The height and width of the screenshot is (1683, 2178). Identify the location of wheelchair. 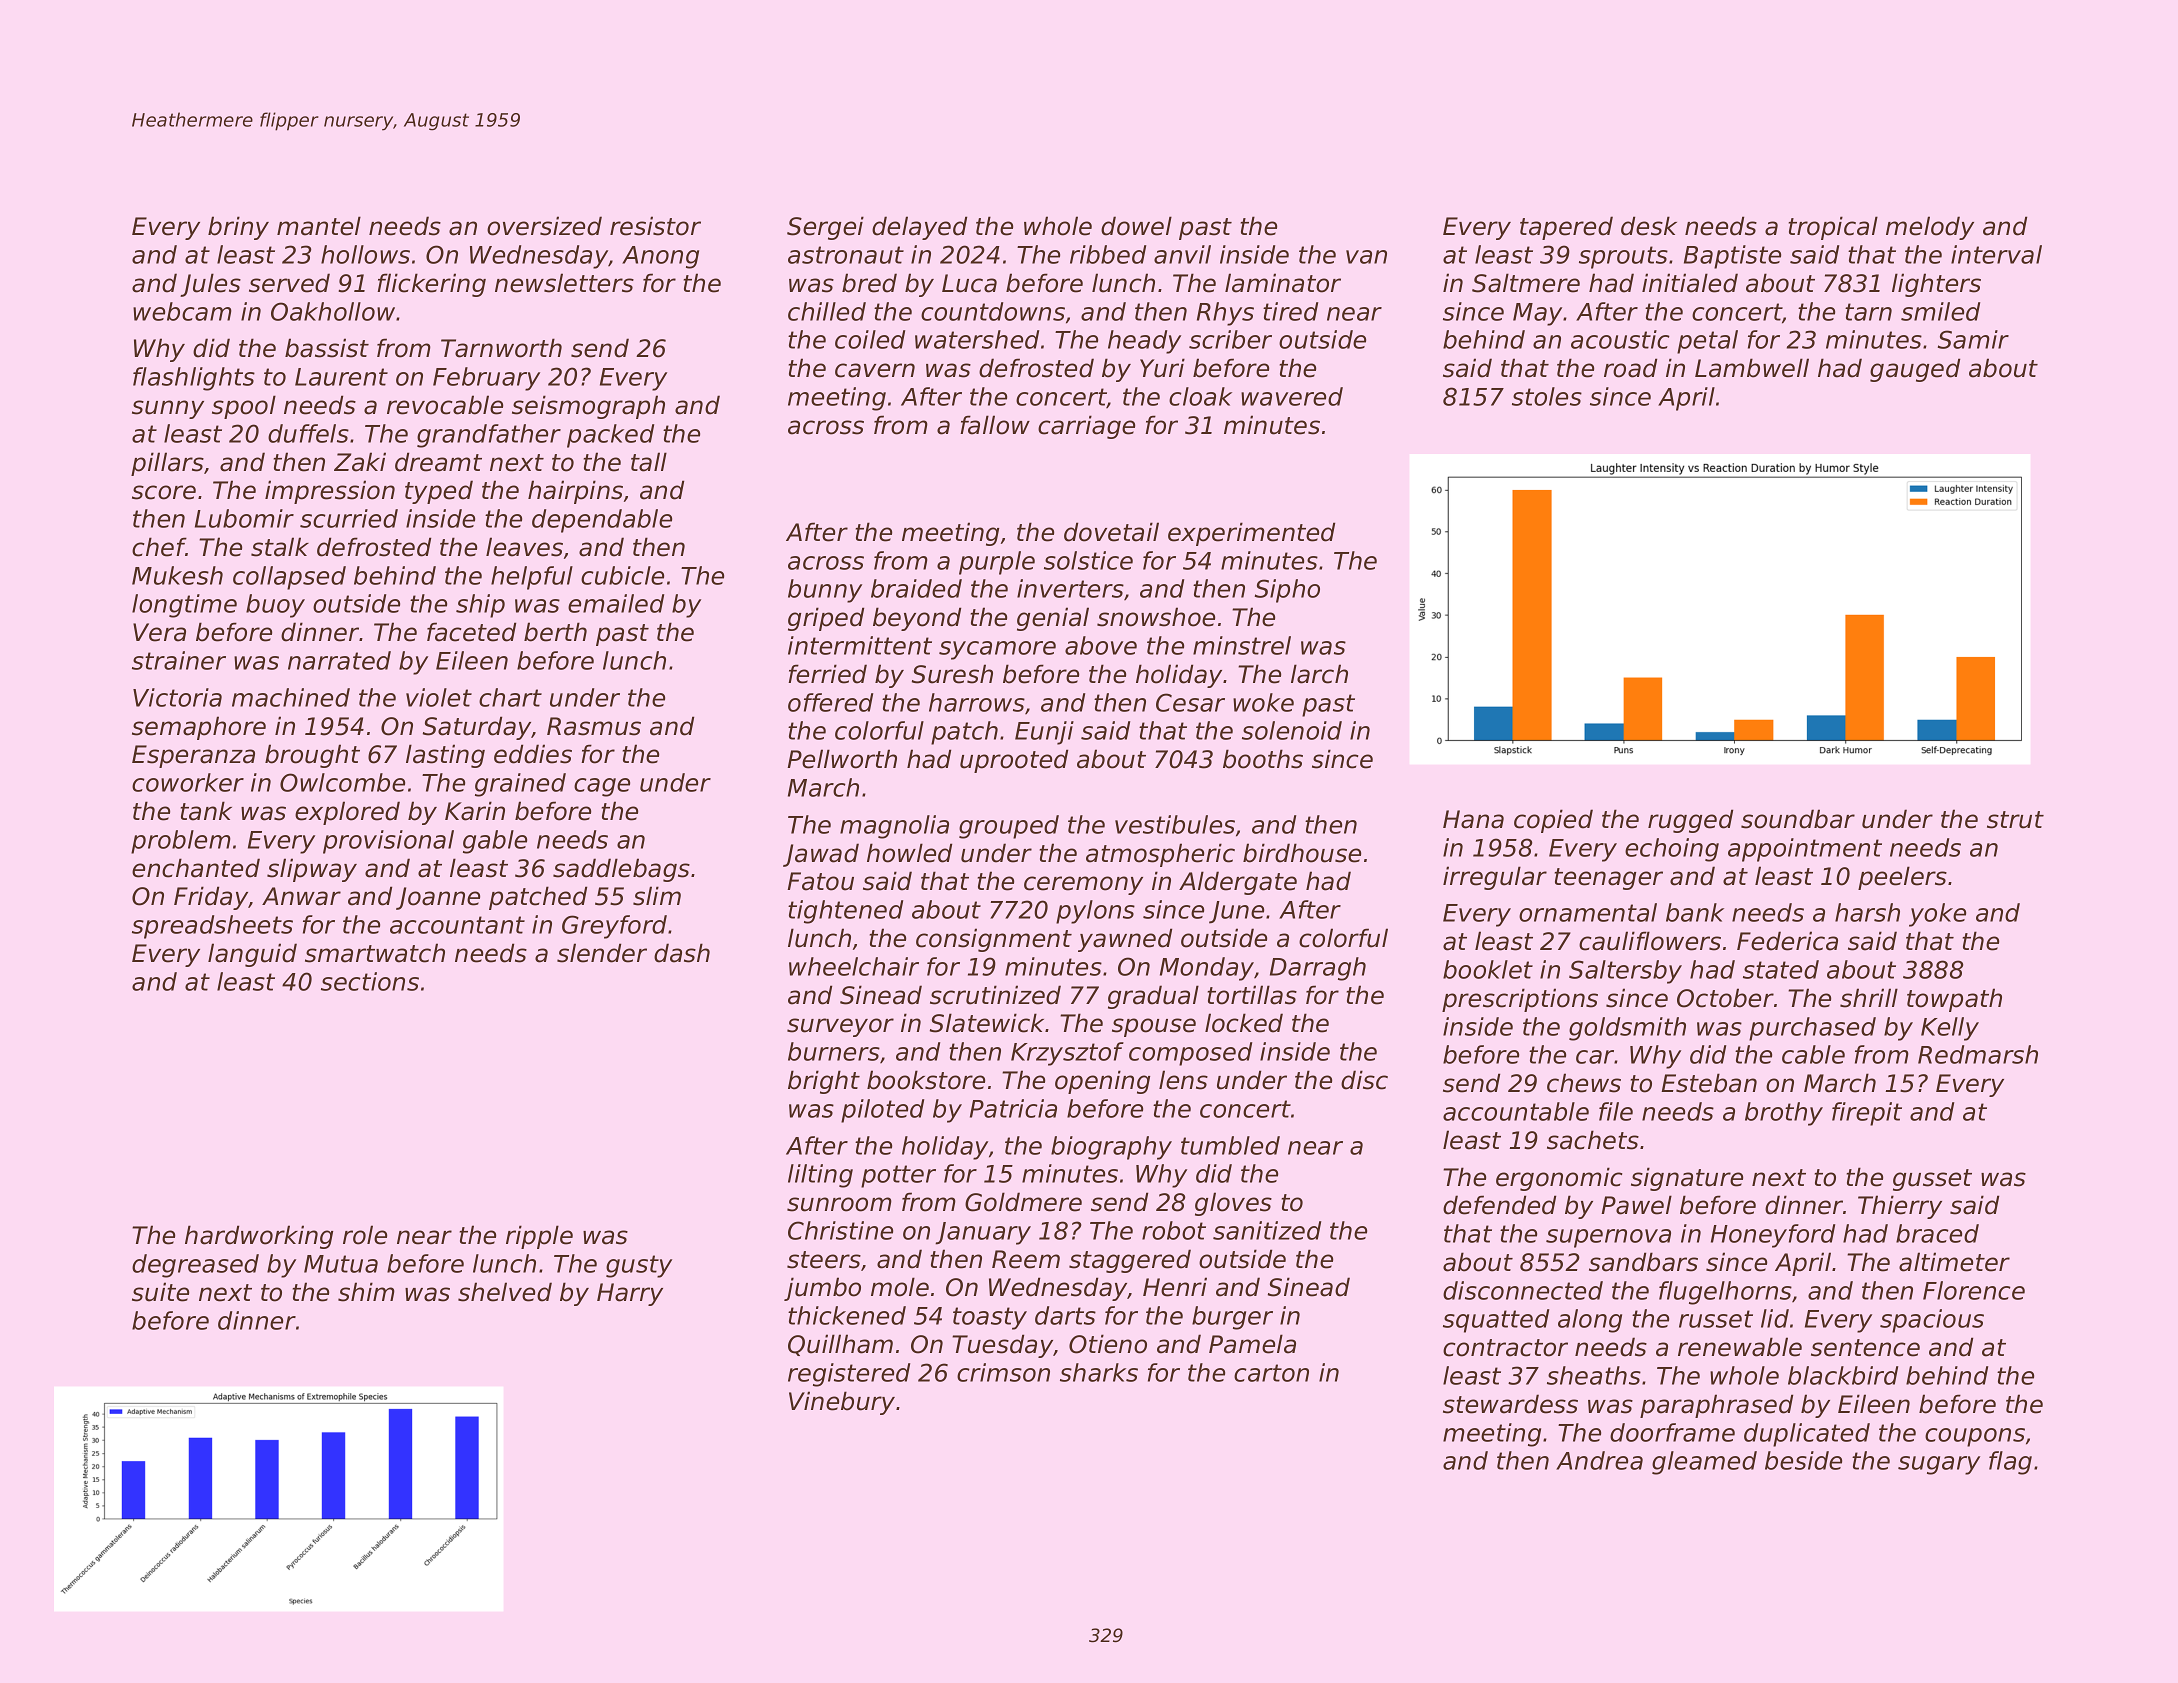
(854, 966).
